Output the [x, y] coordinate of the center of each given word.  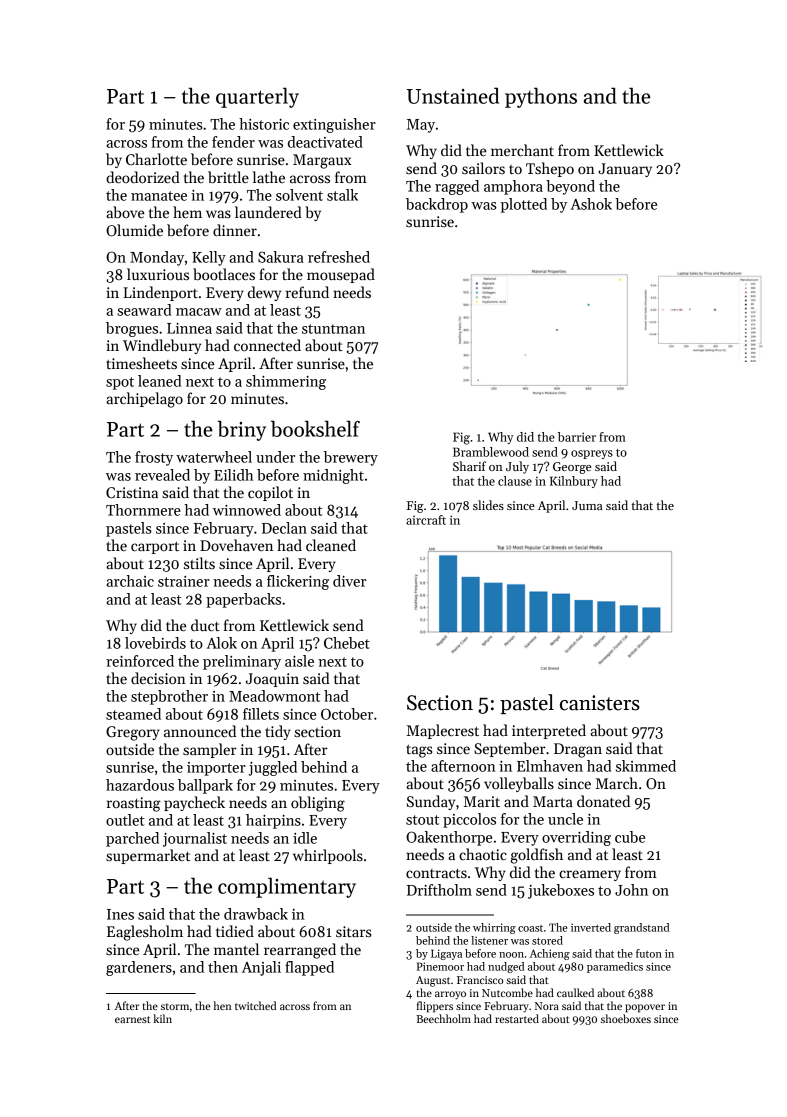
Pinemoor [440, 966]
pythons [541, 97]
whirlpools [328, 856]
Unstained [453, 95]
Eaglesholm [145, 933]
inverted [591, 927]
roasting [134, 804]
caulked [575, 992]
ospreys [592, 454]
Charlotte [156, 159]
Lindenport [161, 293]
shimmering [286, 382]
